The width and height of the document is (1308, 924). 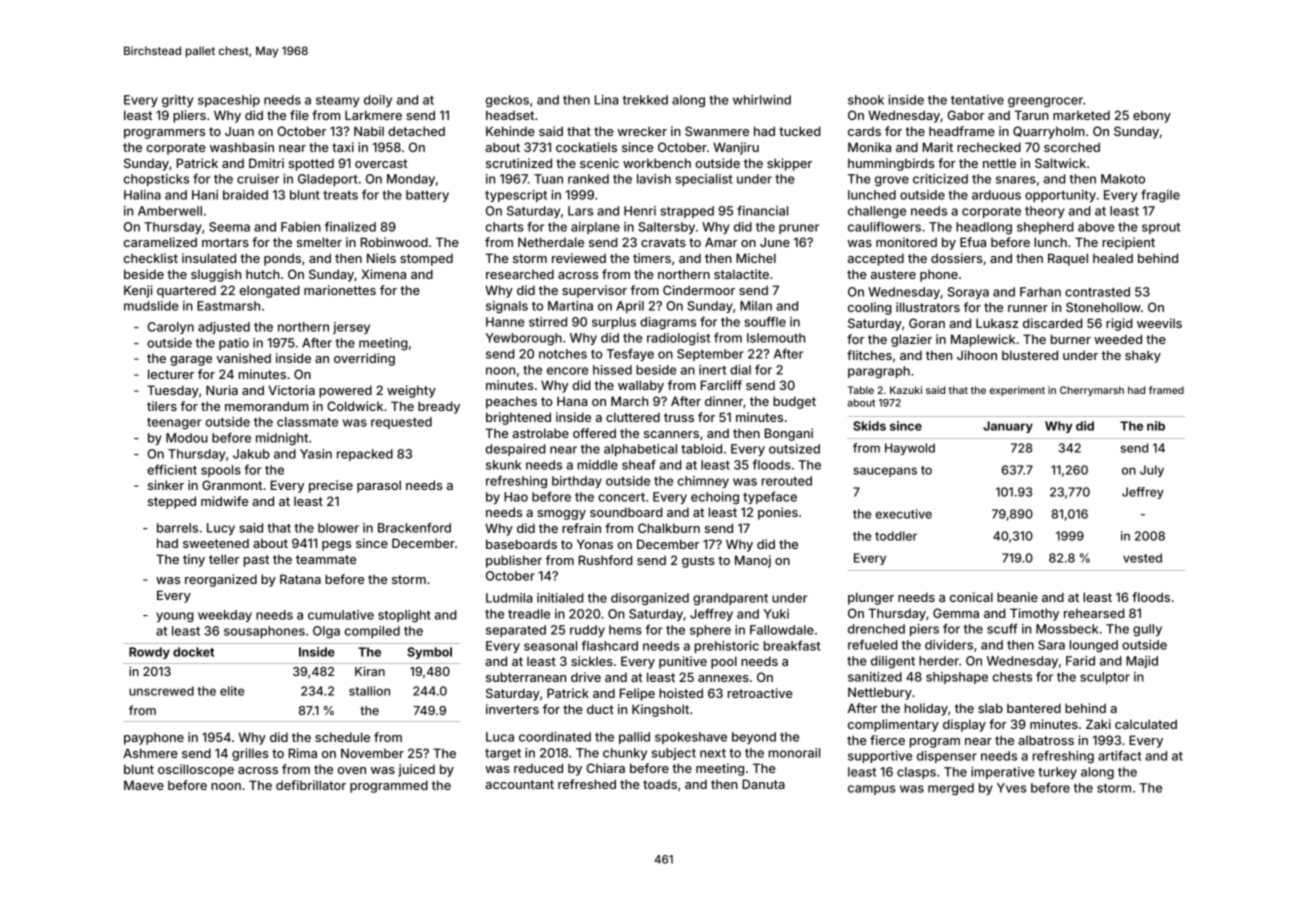 I want to click on tentative, so click(x=977, y=100).
